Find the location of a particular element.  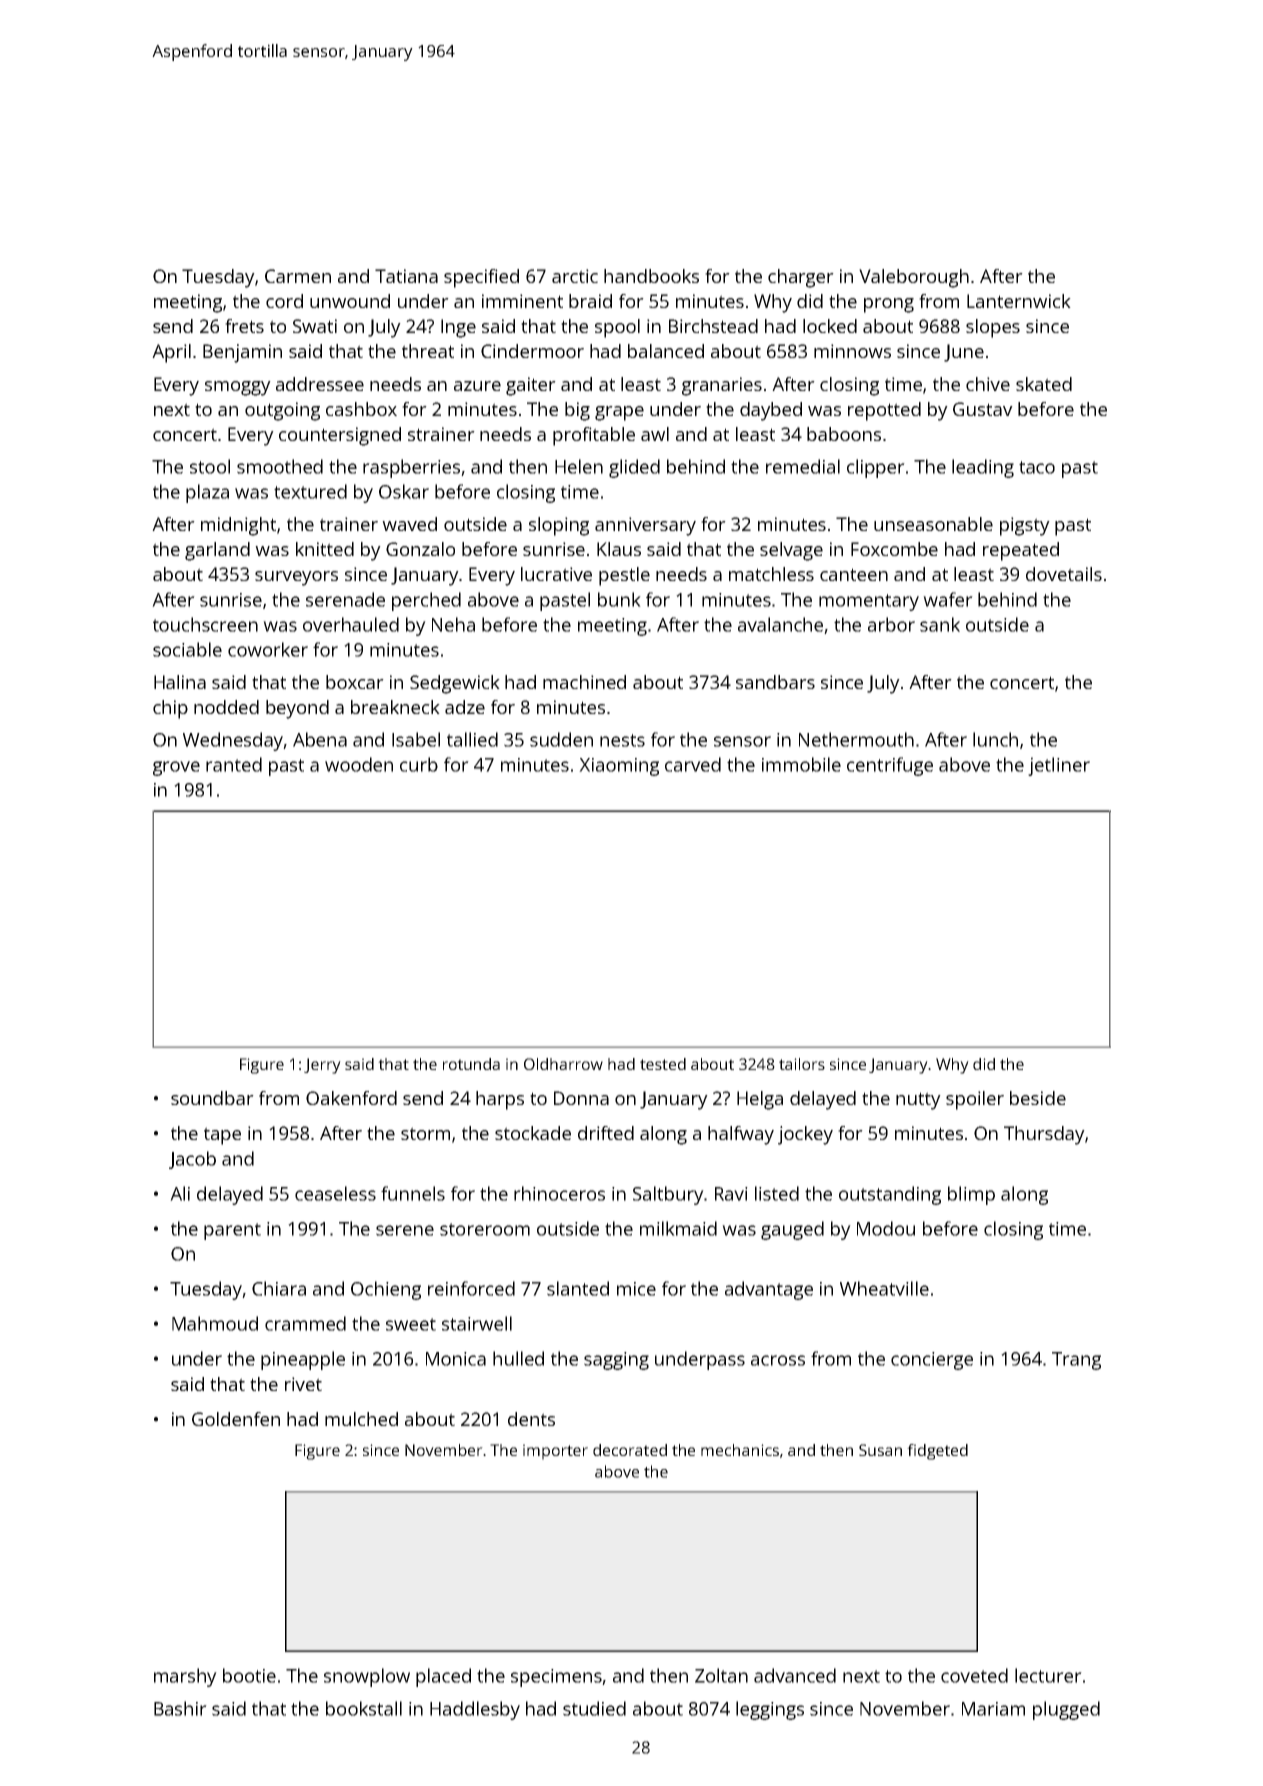

Mariam is located at coordinates (993, 1709).
